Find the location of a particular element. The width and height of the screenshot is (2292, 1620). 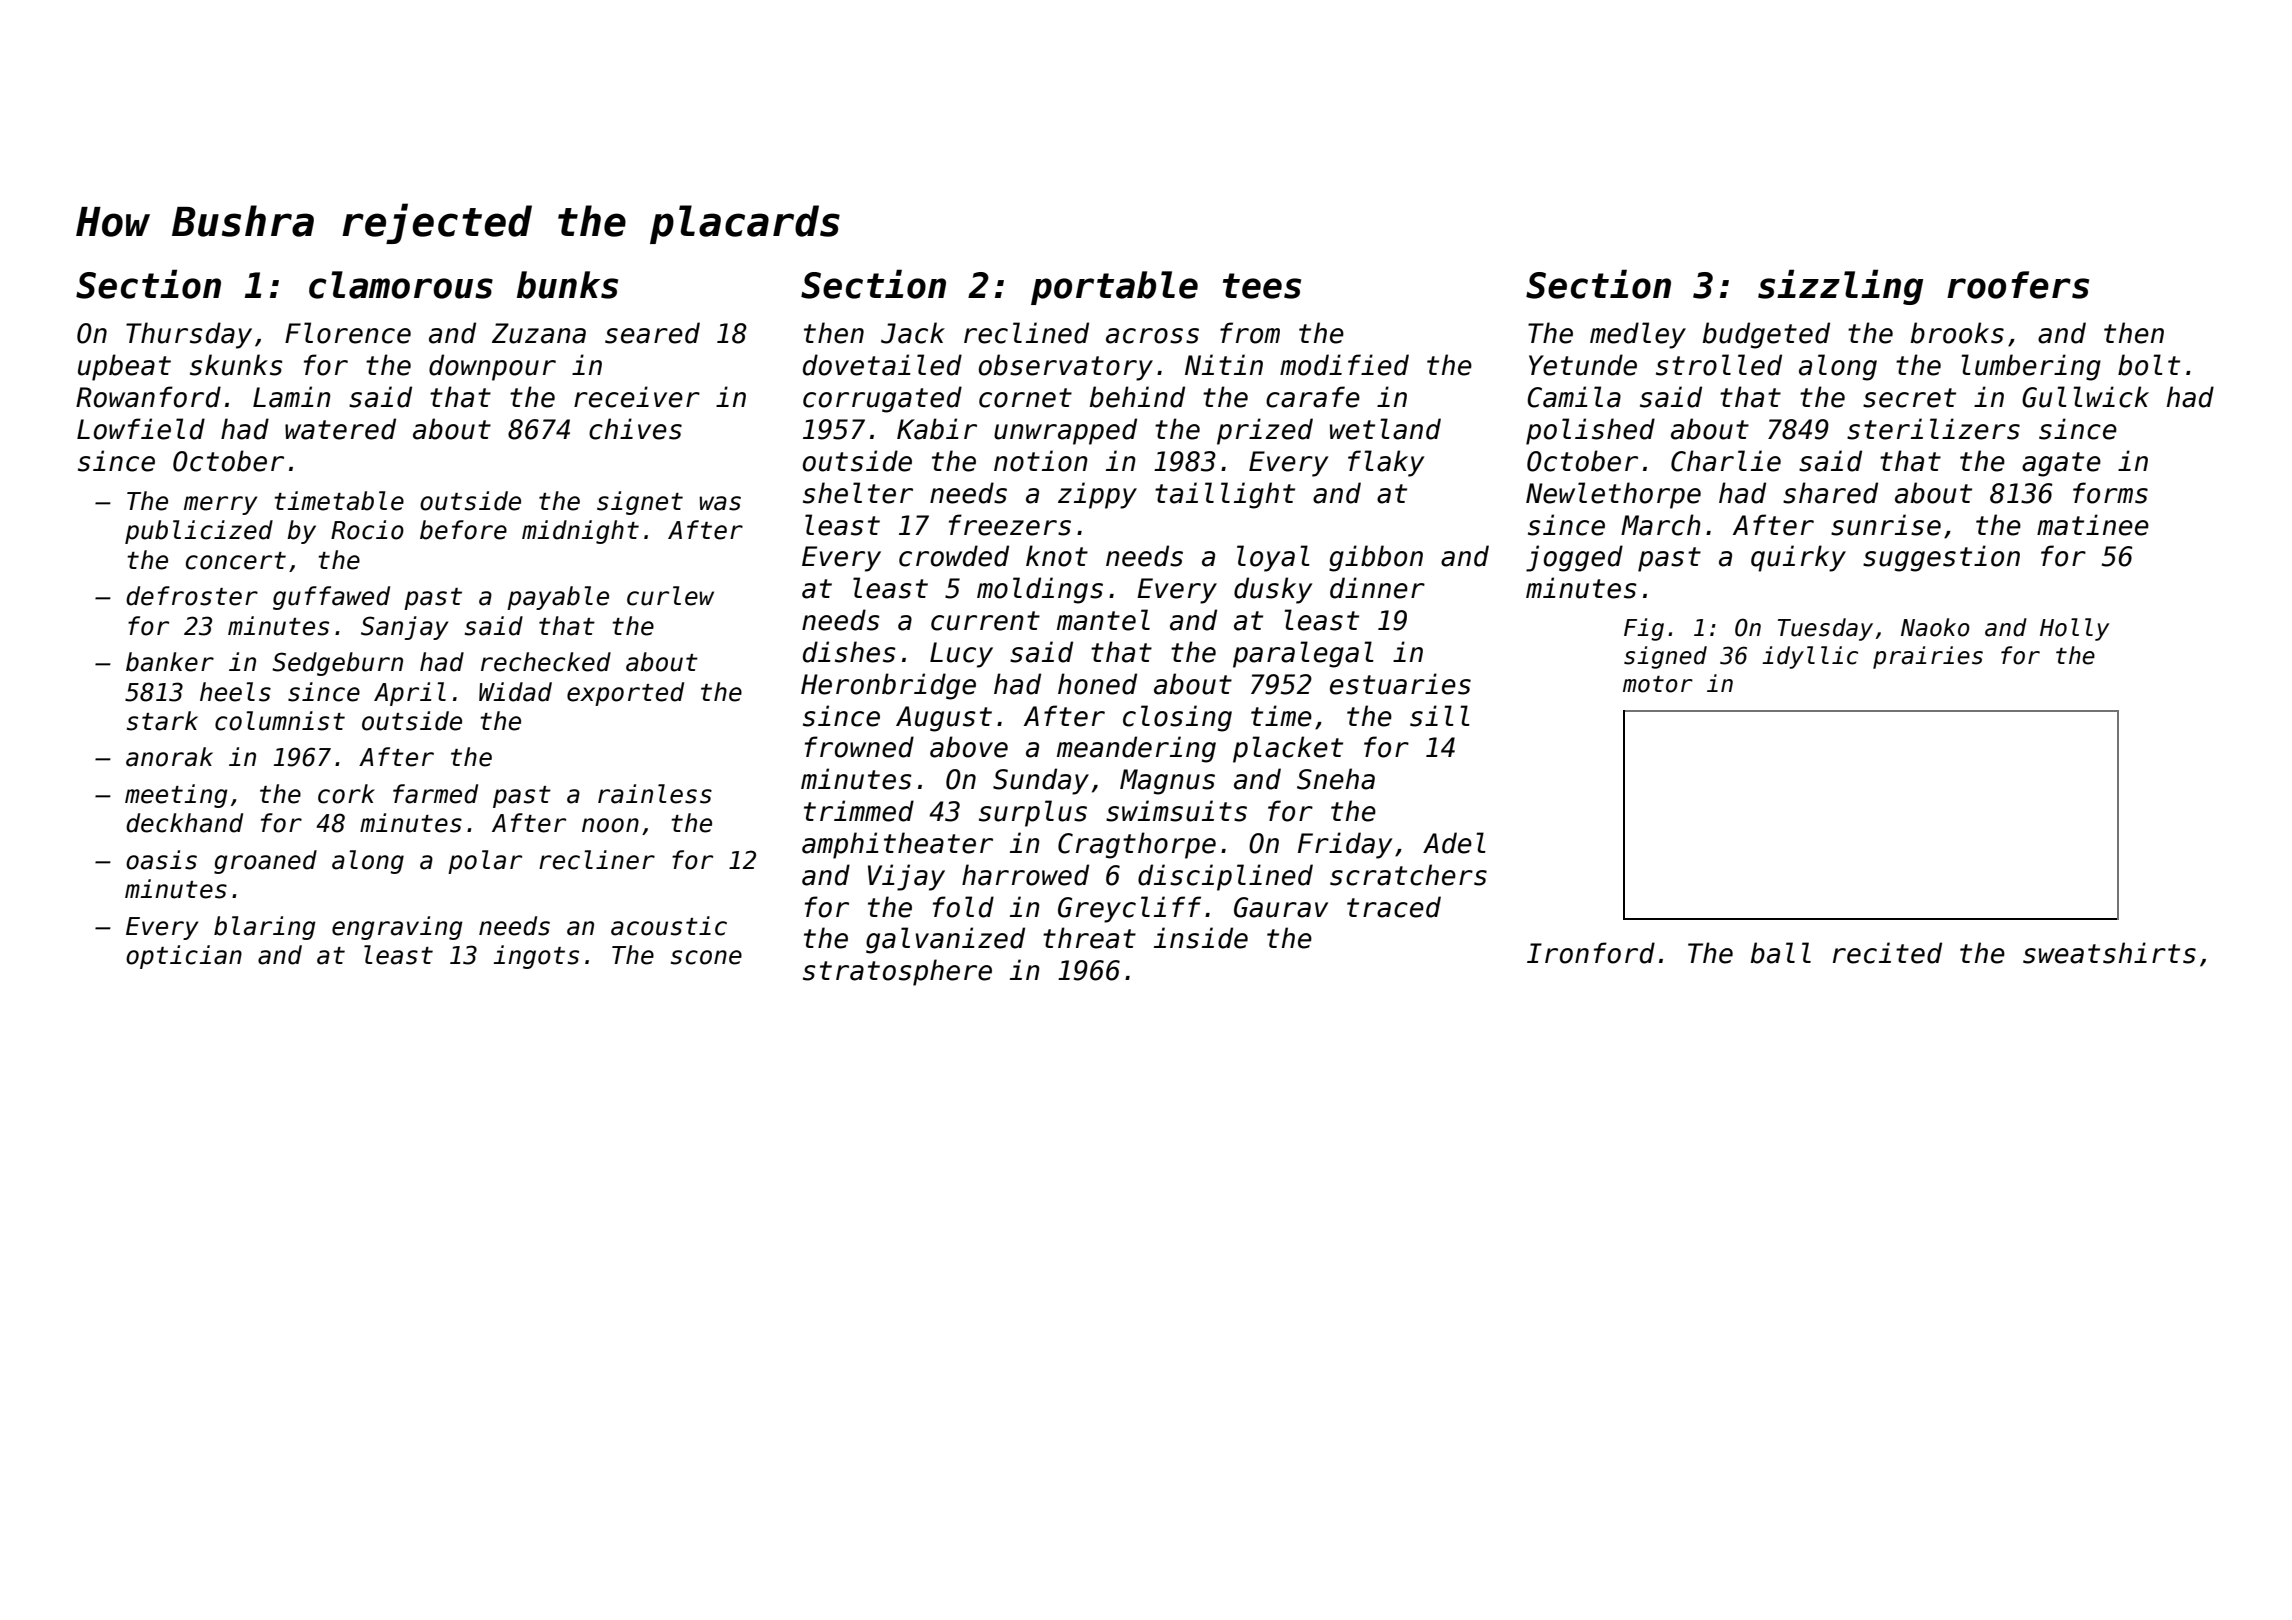

estuaries is located at coordinates (1400, 684).
